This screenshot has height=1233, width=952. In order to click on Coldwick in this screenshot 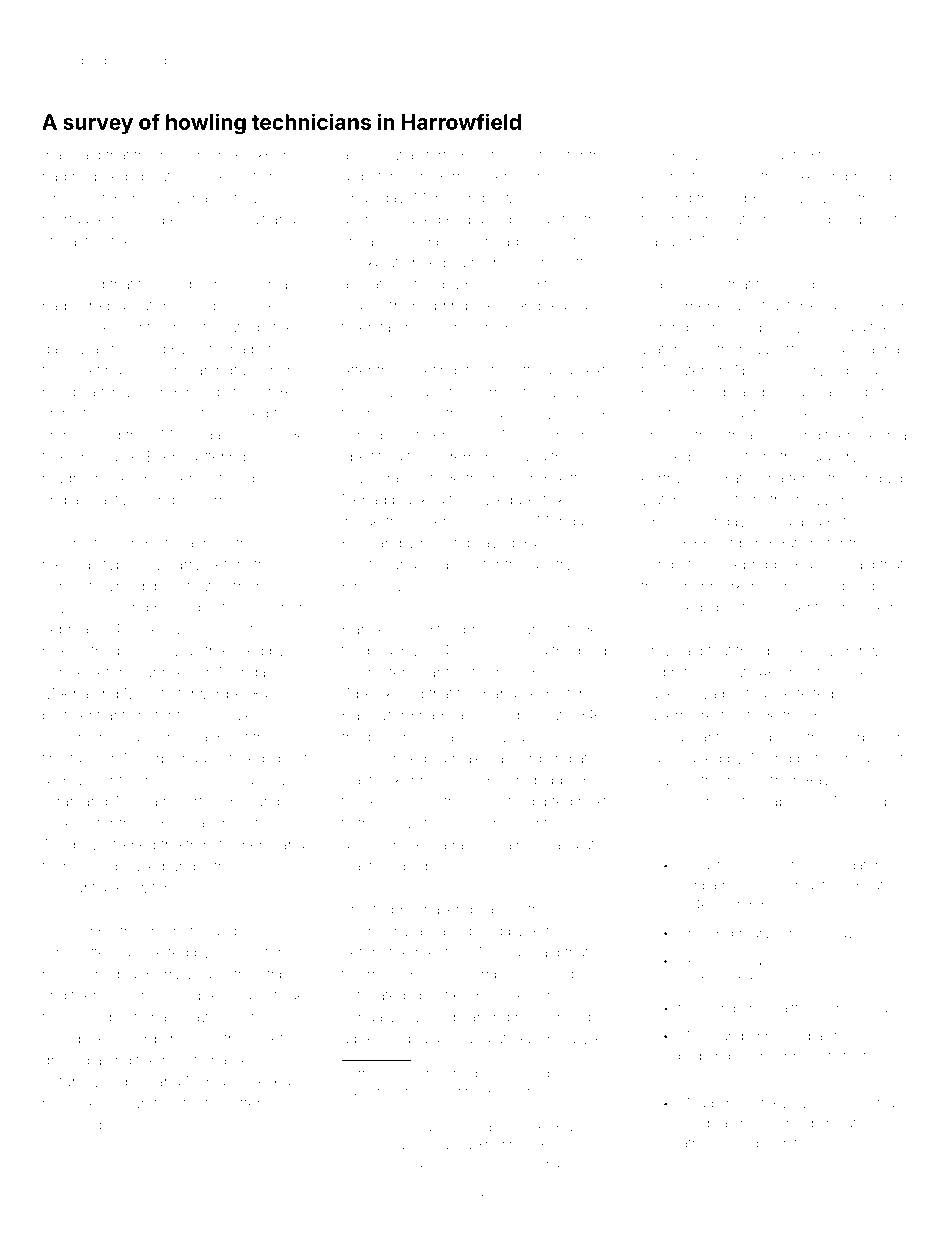, I will do `click(379, 1163)`.
